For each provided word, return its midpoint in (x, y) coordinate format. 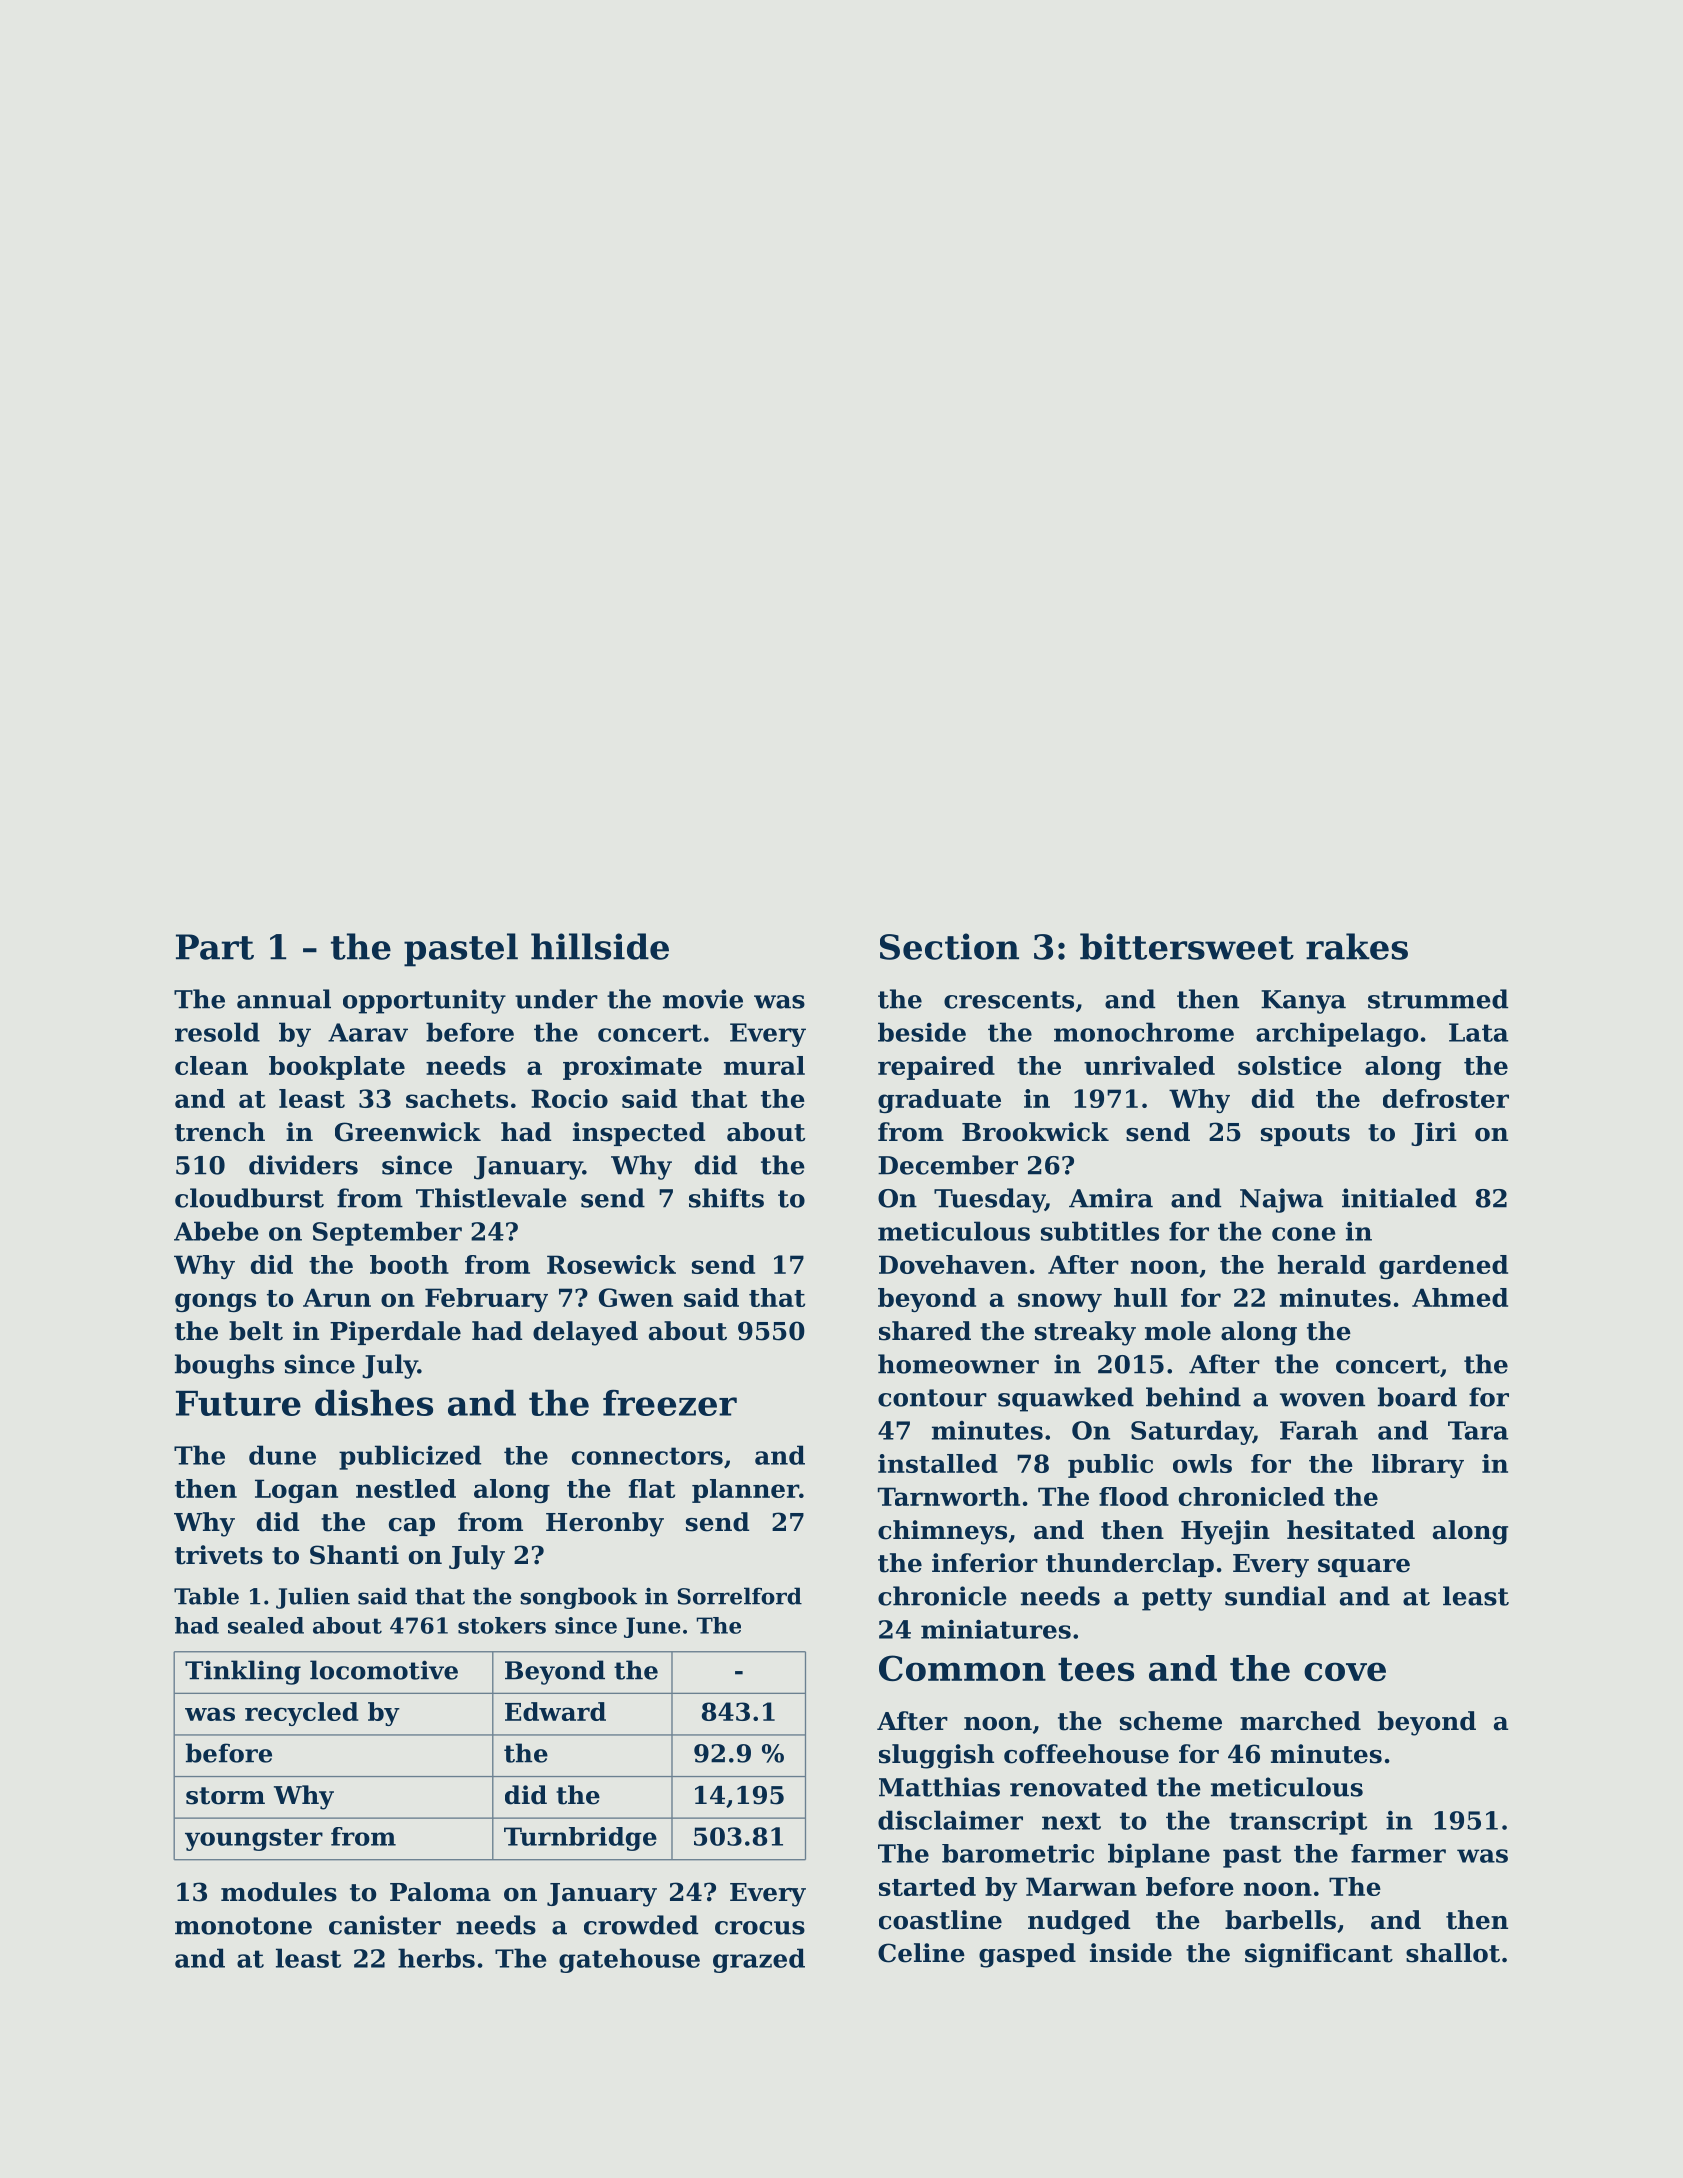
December (948, 1165)
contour (932, 1398)
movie (703, 999)
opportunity (424, 1001)
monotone (243, 1926)
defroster (1446, 1098)
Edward (555, 1711)
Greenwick (408, 1132)
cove (1345, 1671)
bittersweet (1187, 946)
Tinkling (243, 1672)
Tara (1478, 1430)
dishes (374, 1402)
